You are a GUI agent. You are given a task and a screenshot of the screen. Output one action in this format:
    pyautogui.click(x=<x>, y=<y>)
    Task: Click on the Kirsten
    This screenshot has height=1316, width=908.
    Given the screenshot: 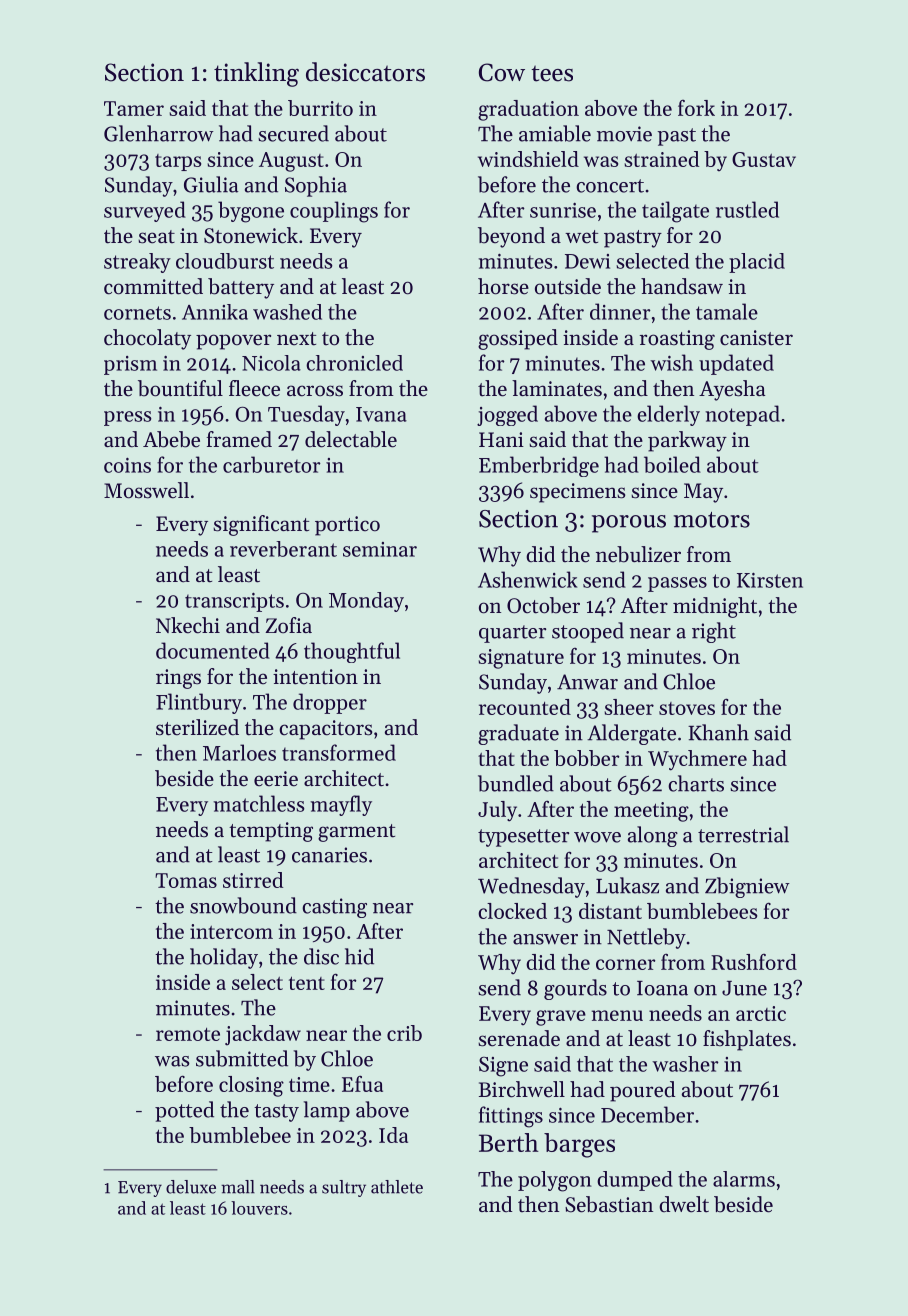 What is the action you would take?
    pyautogui.click(x=770, y=580)
